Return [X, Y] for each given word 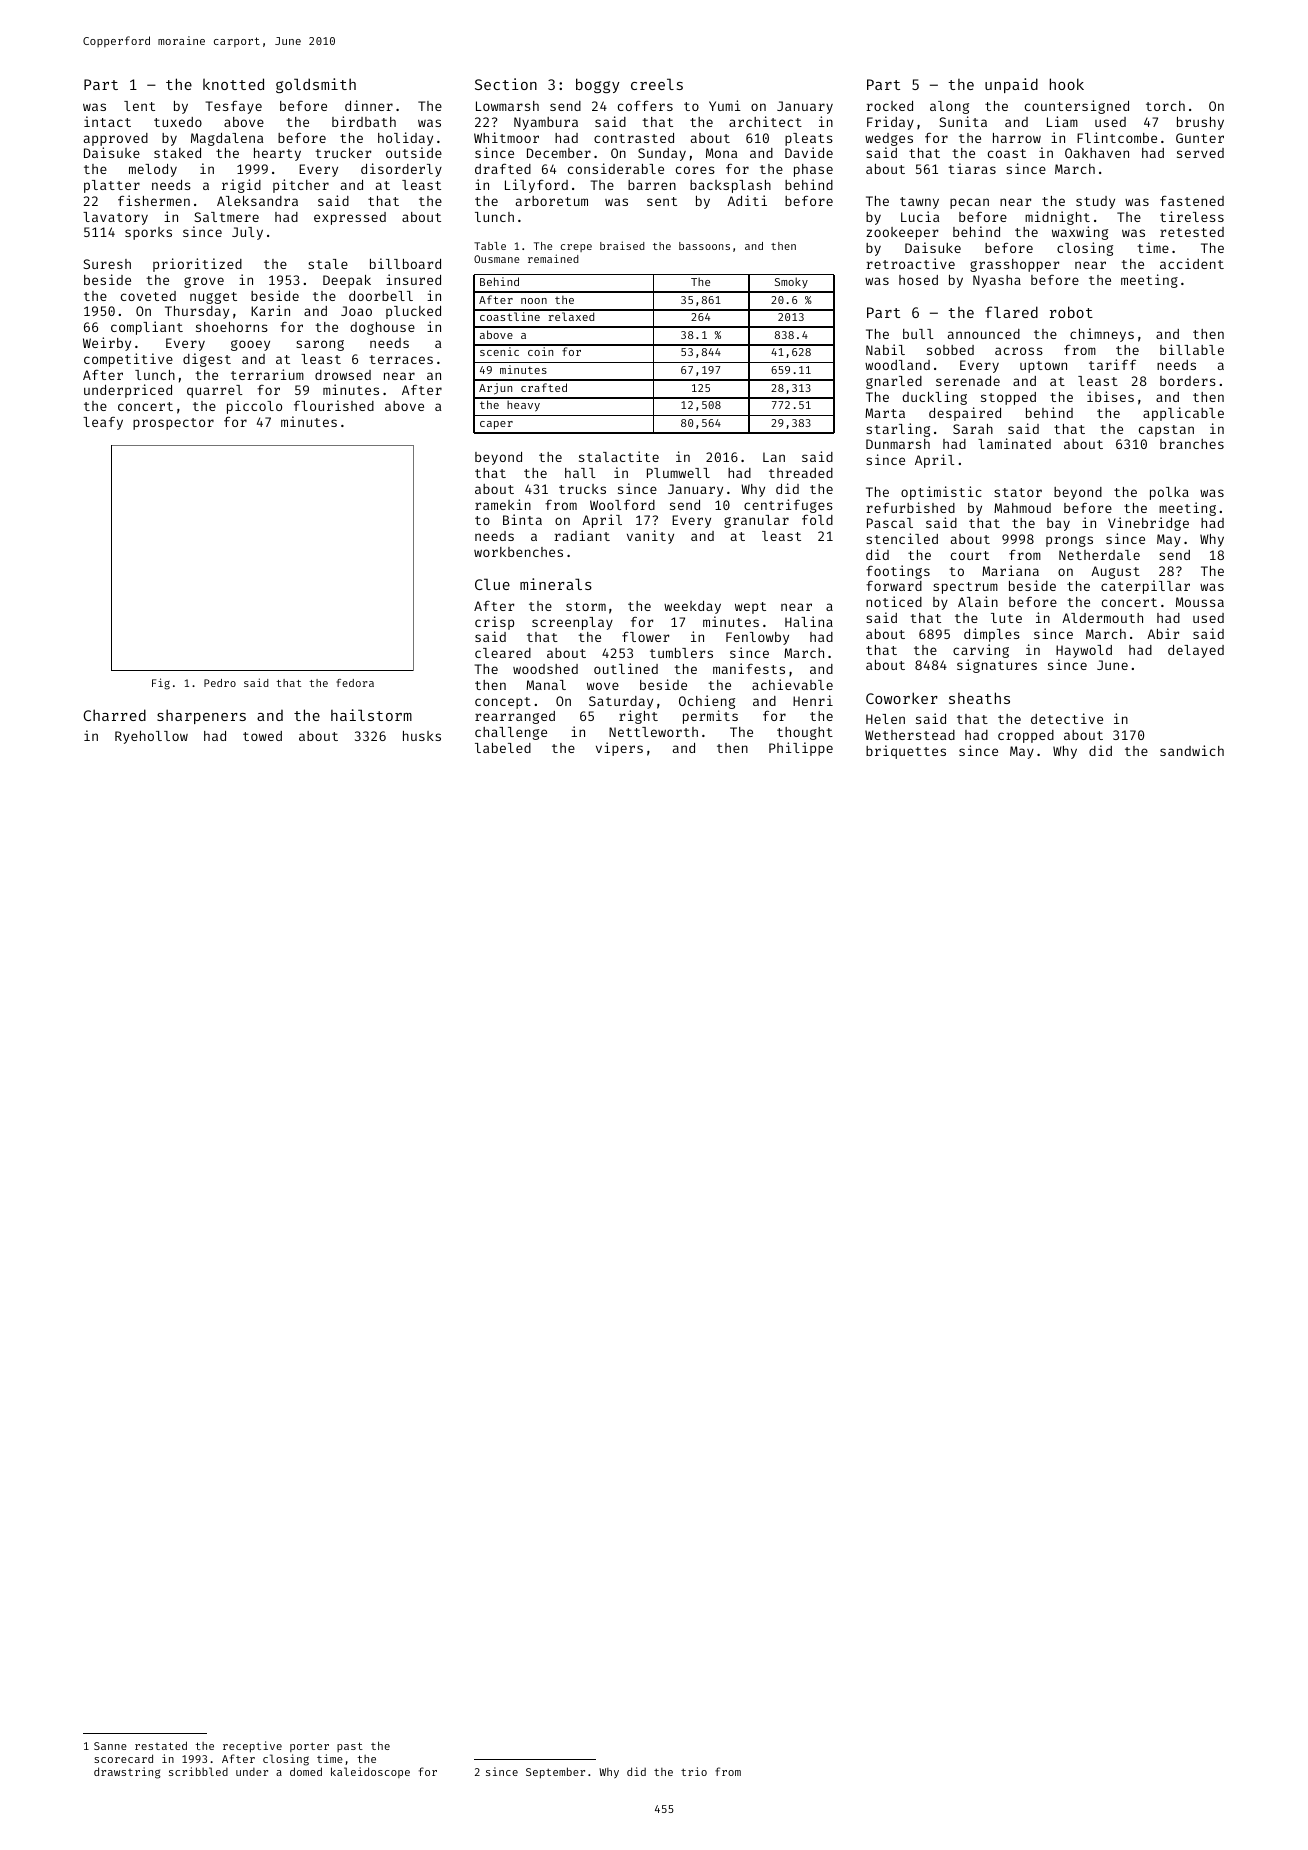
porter [309, 1747]
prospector [173, 424]
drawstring [127, 1773]
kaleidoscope [370, 1772]
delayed [1196, 651]
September [555, 1773]
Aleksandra [257, 201]
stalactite [619, 456]
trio [694, 1771]
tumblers [681, 653]
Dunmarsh [898, 444]
